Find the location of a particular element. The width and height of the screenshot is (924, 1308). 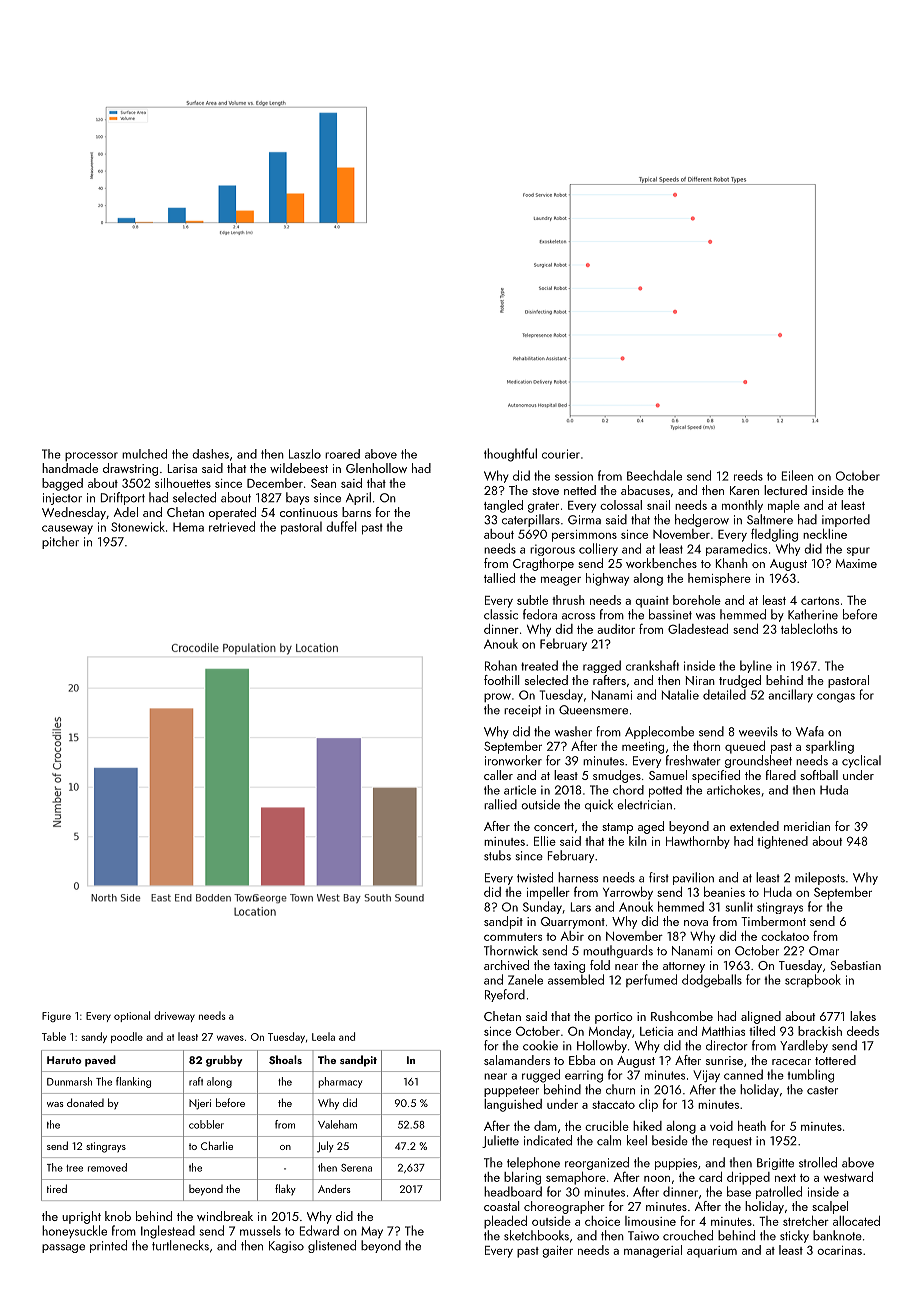

puppeteer is located at coordinates (511, 1091).
